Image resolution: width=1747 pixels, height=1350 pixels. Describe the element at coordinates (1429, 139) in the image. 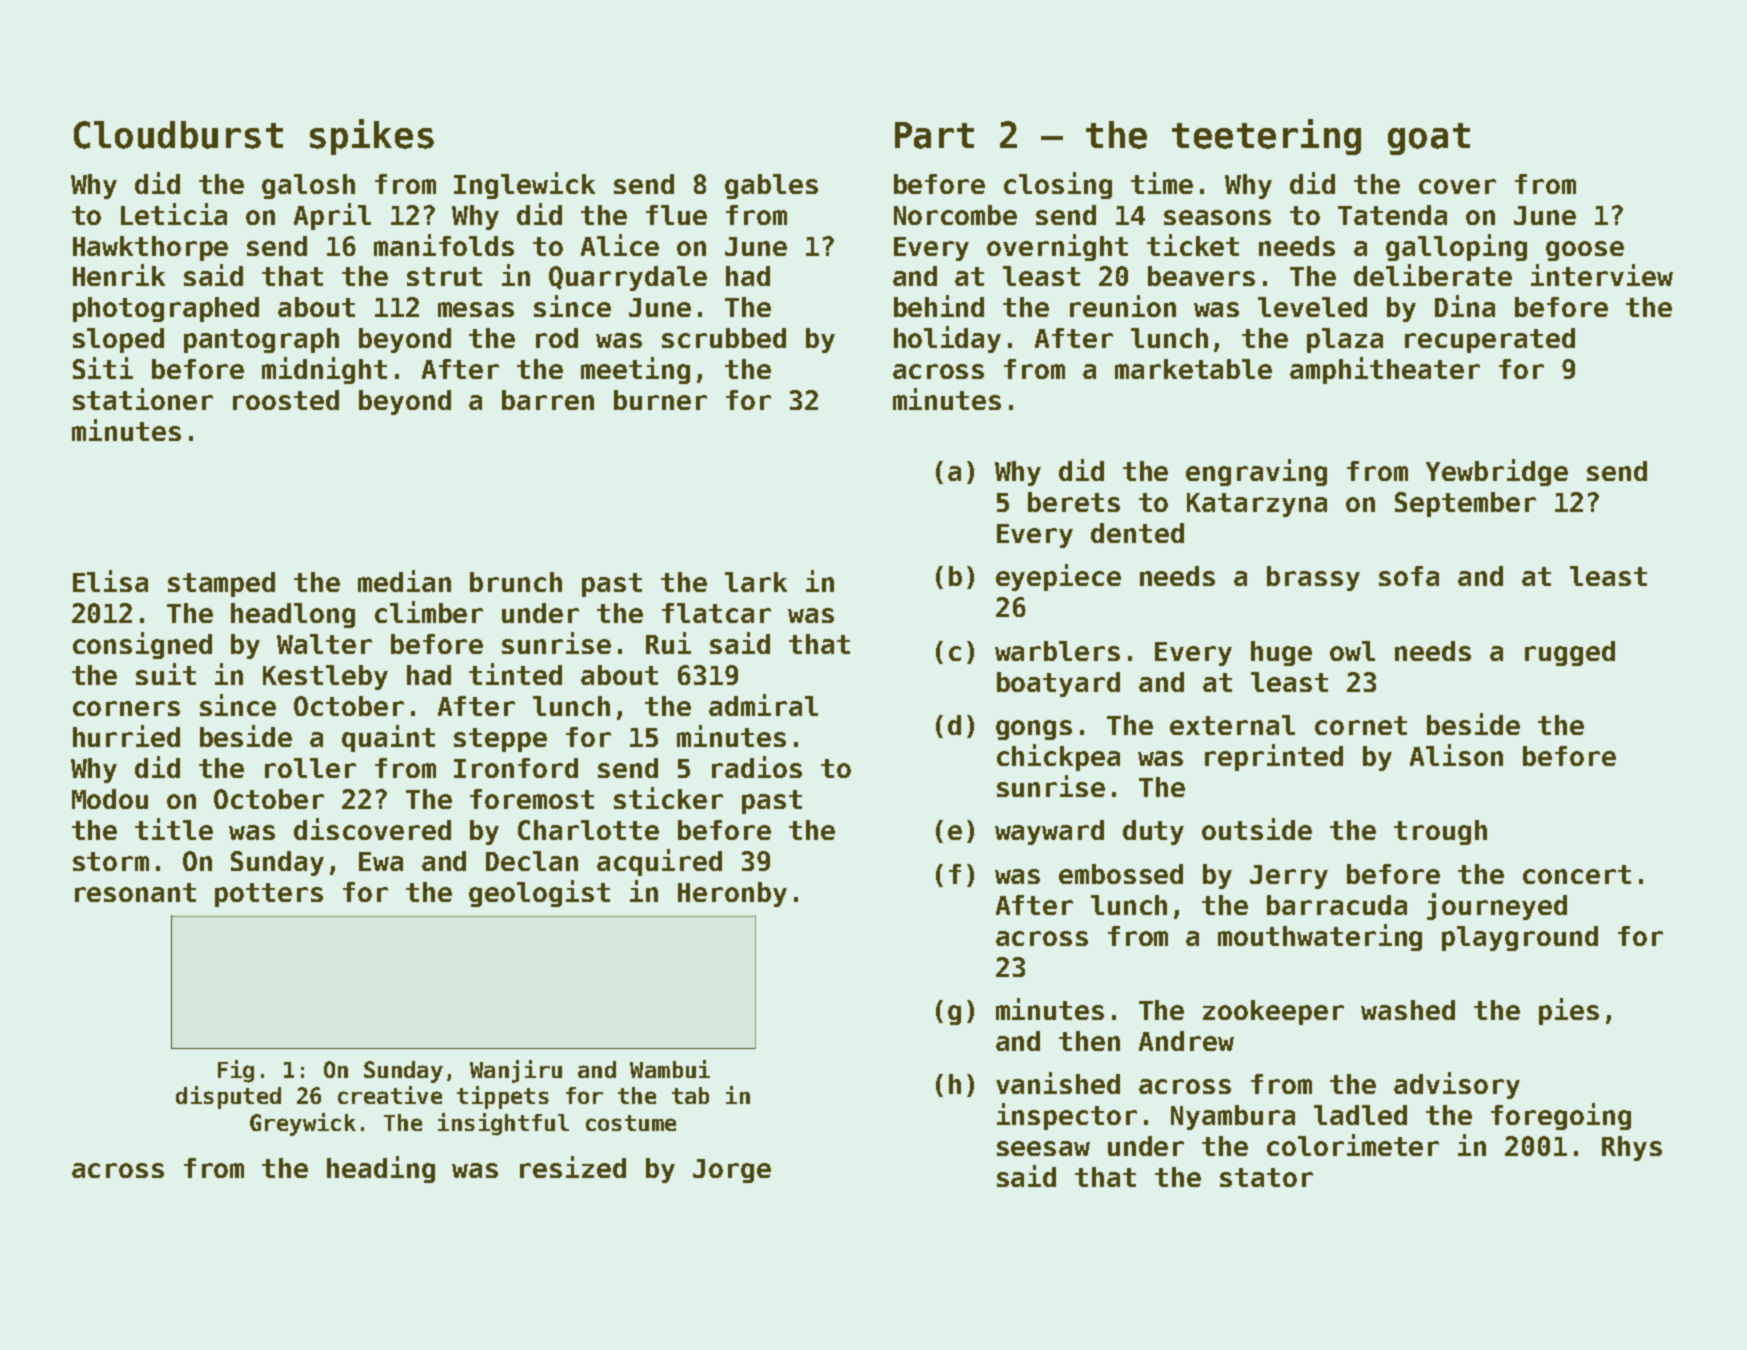

I see `goat` at that location.
